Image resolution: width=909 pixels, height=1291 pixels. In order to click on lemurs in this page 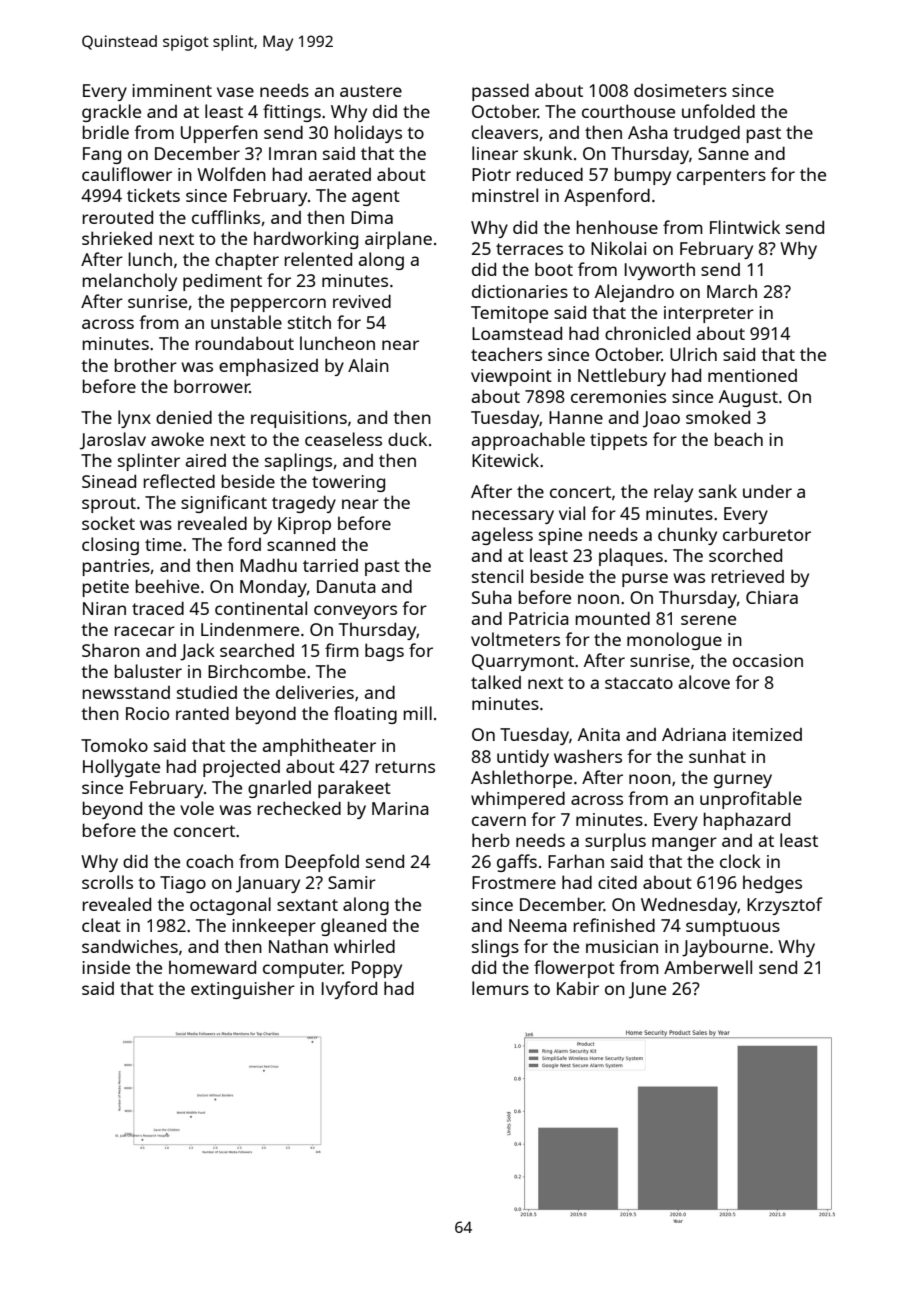, I will do `click(500, 988)`.
